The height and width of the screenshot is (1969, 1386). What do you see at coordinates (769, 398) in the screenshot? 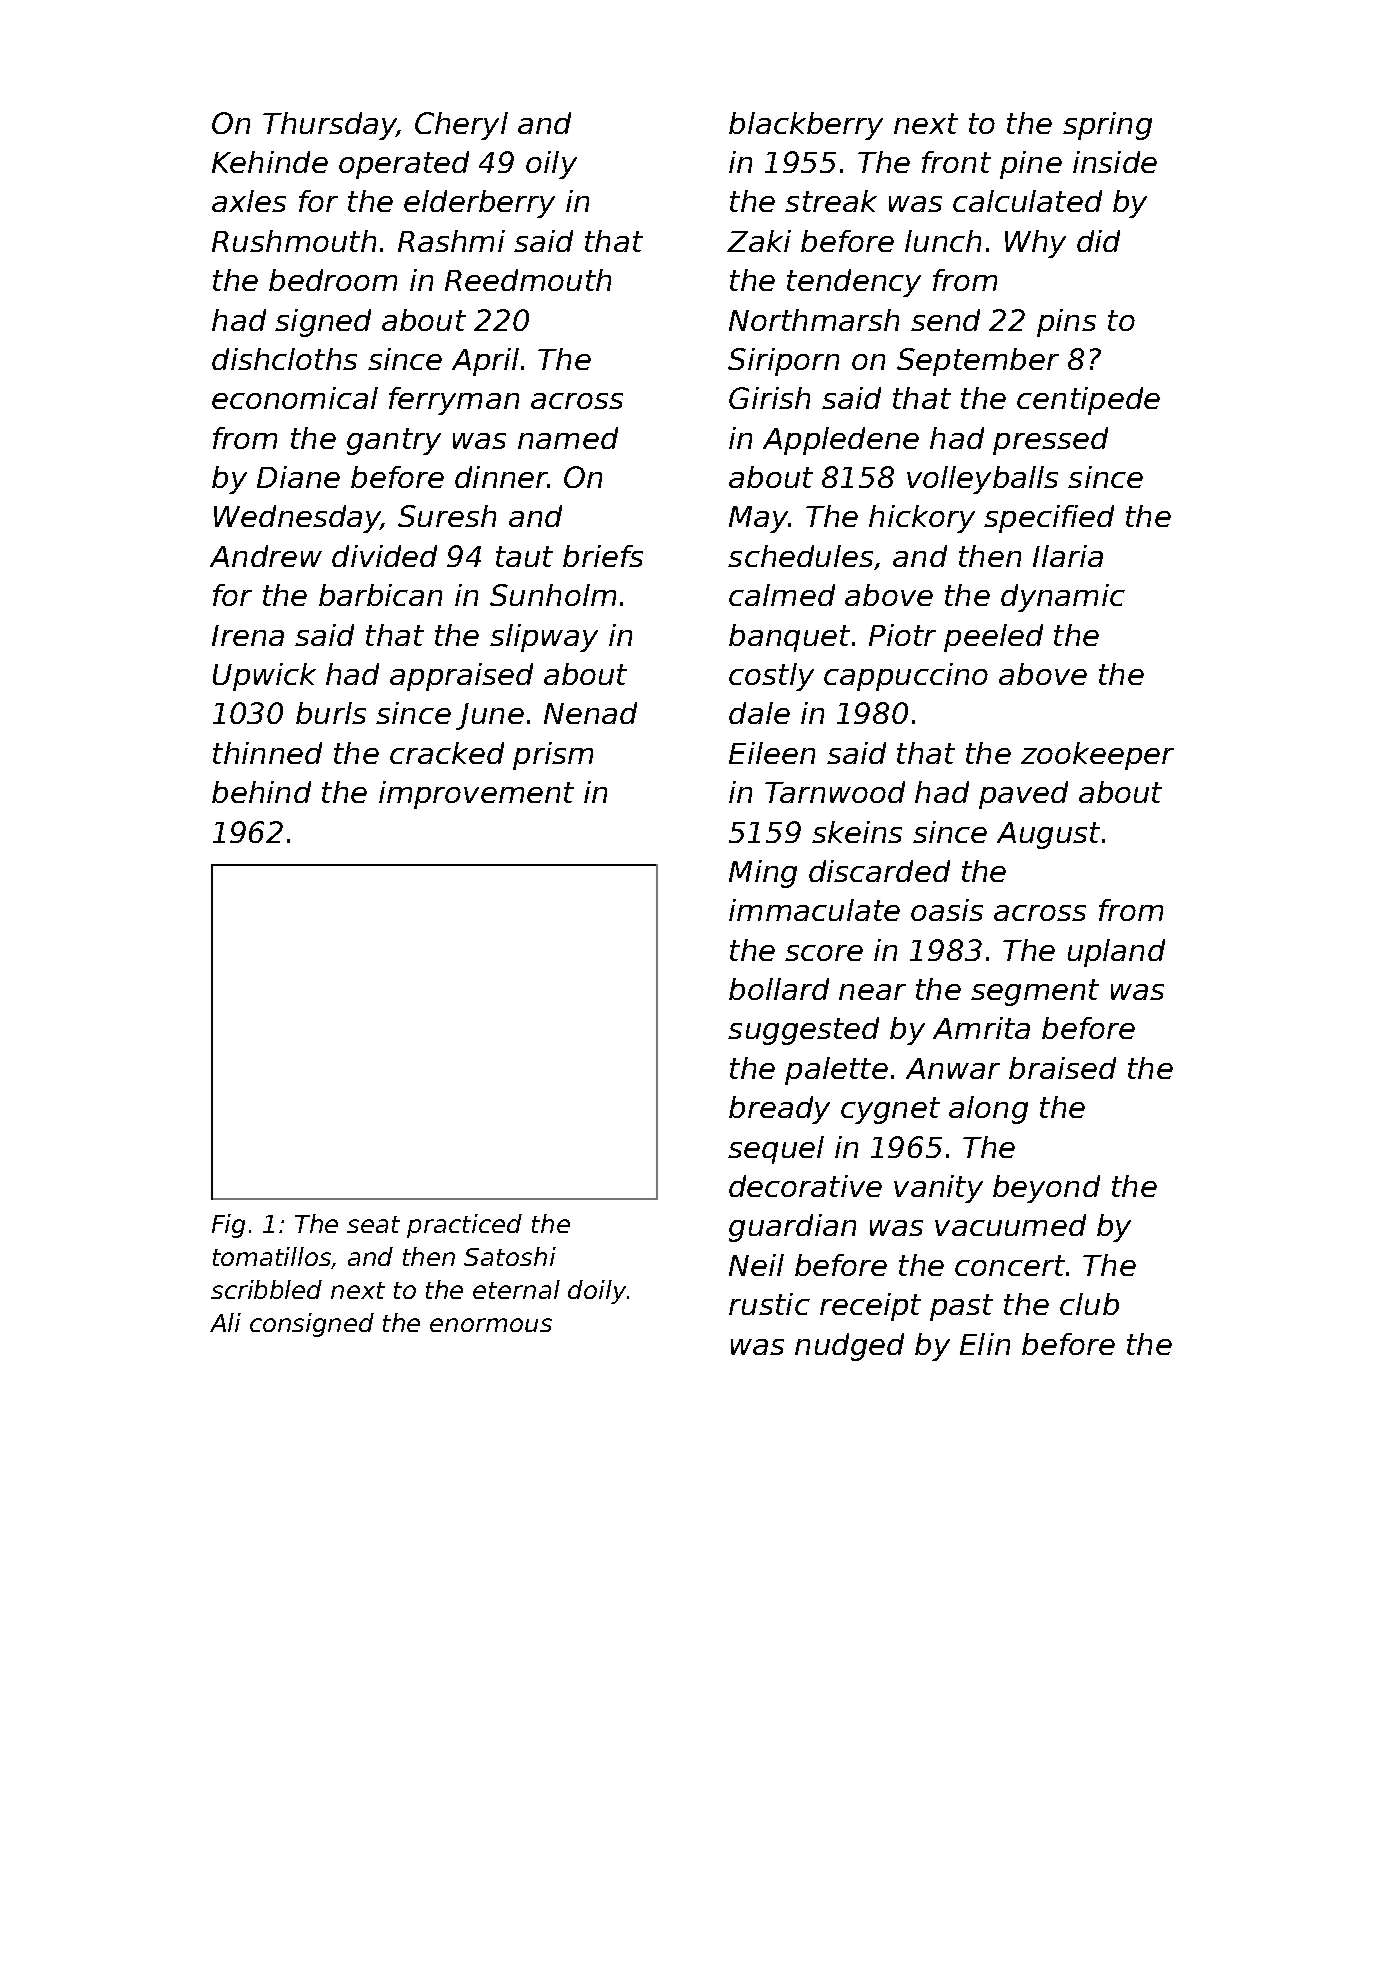
I see `Girish` at bounding box center [769, 398].
